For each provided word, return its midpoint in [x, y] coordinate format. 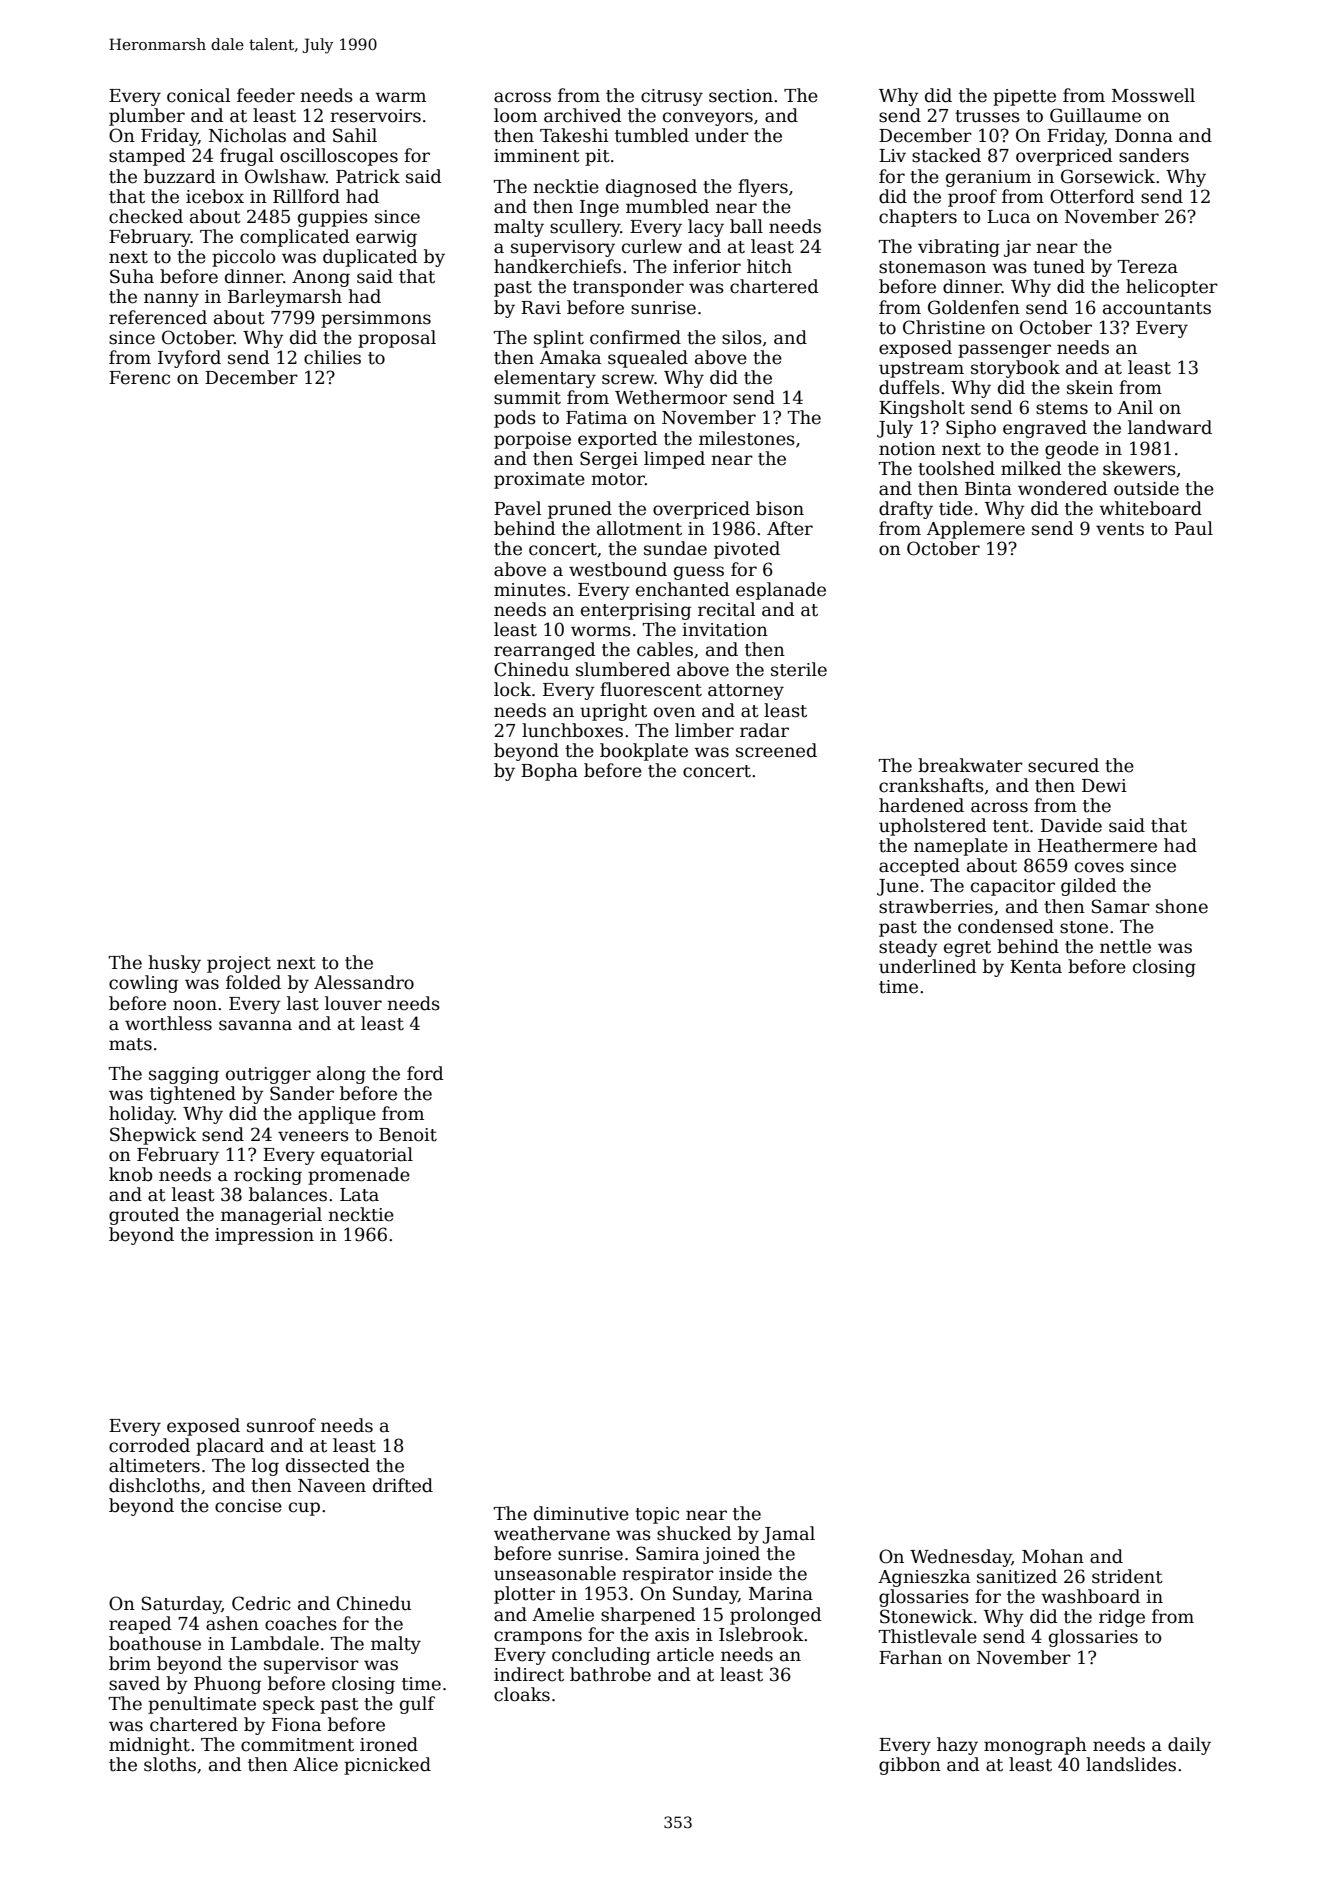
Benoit [408, 1135]
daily [1189, 1746]
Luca [1008, 217]
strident [1127, 1576]
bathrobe [610, 1674]
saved [134, 1683]
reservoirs [375, 116]
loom [515, 115]
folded [253, 982]
